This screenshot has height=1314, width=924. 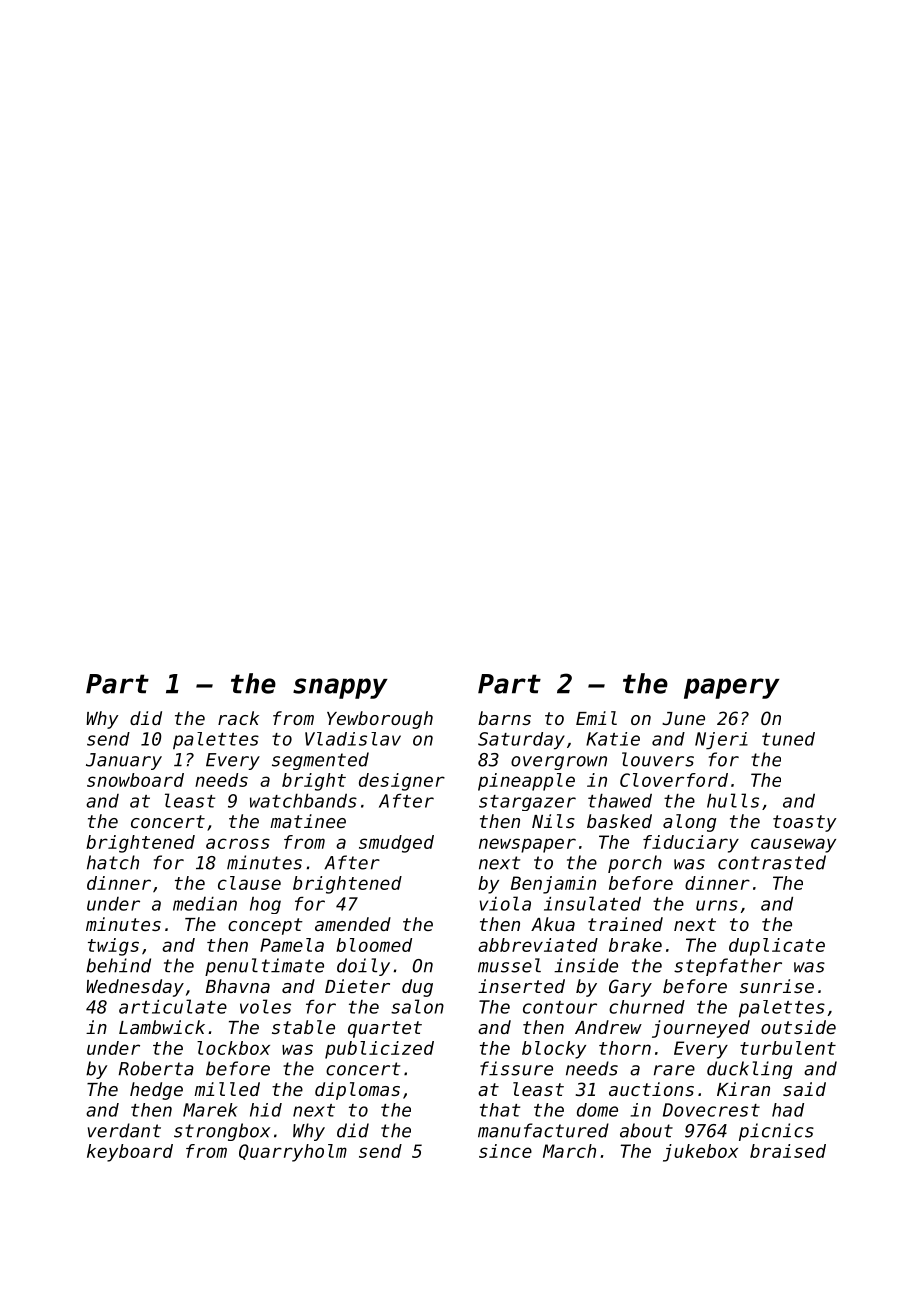 What do you see at coordinates (238, 718) in the screenshot?
I see `rack` at bounding box center [238, 718].
